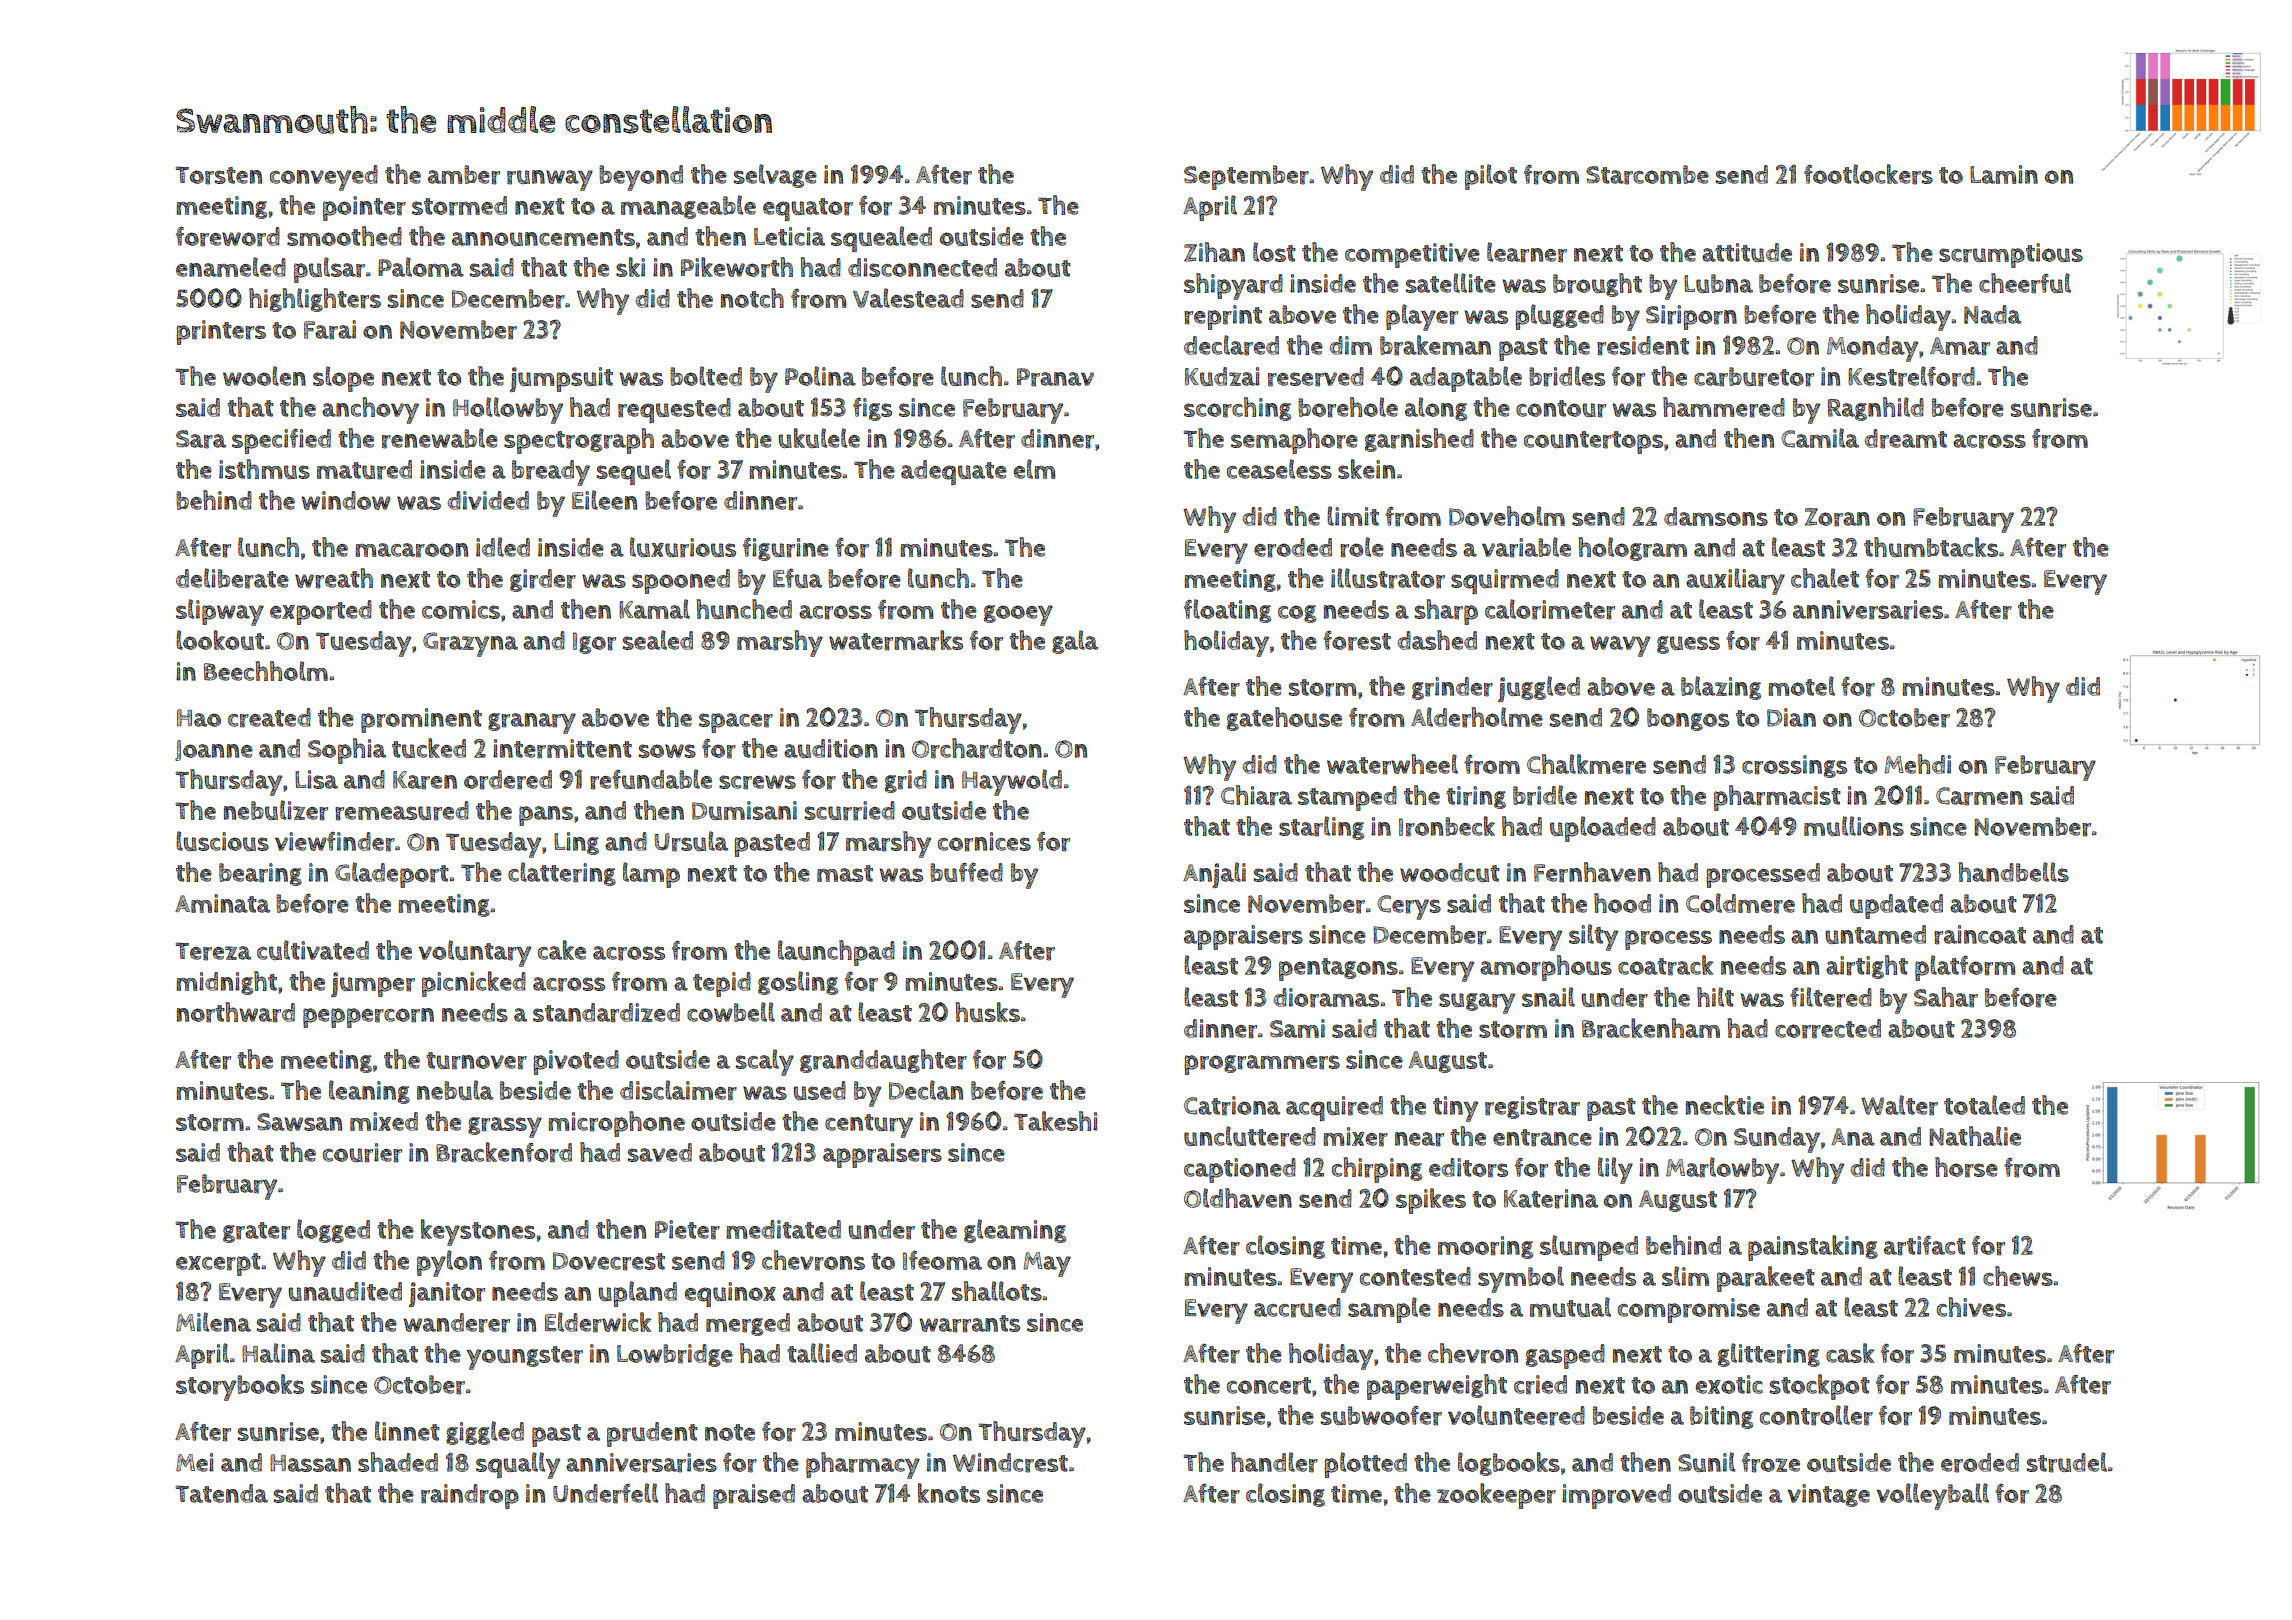 Image resolution: width=2292 pixels, height=1620 pixels. I want to click on guess, so click(1688, 645).
